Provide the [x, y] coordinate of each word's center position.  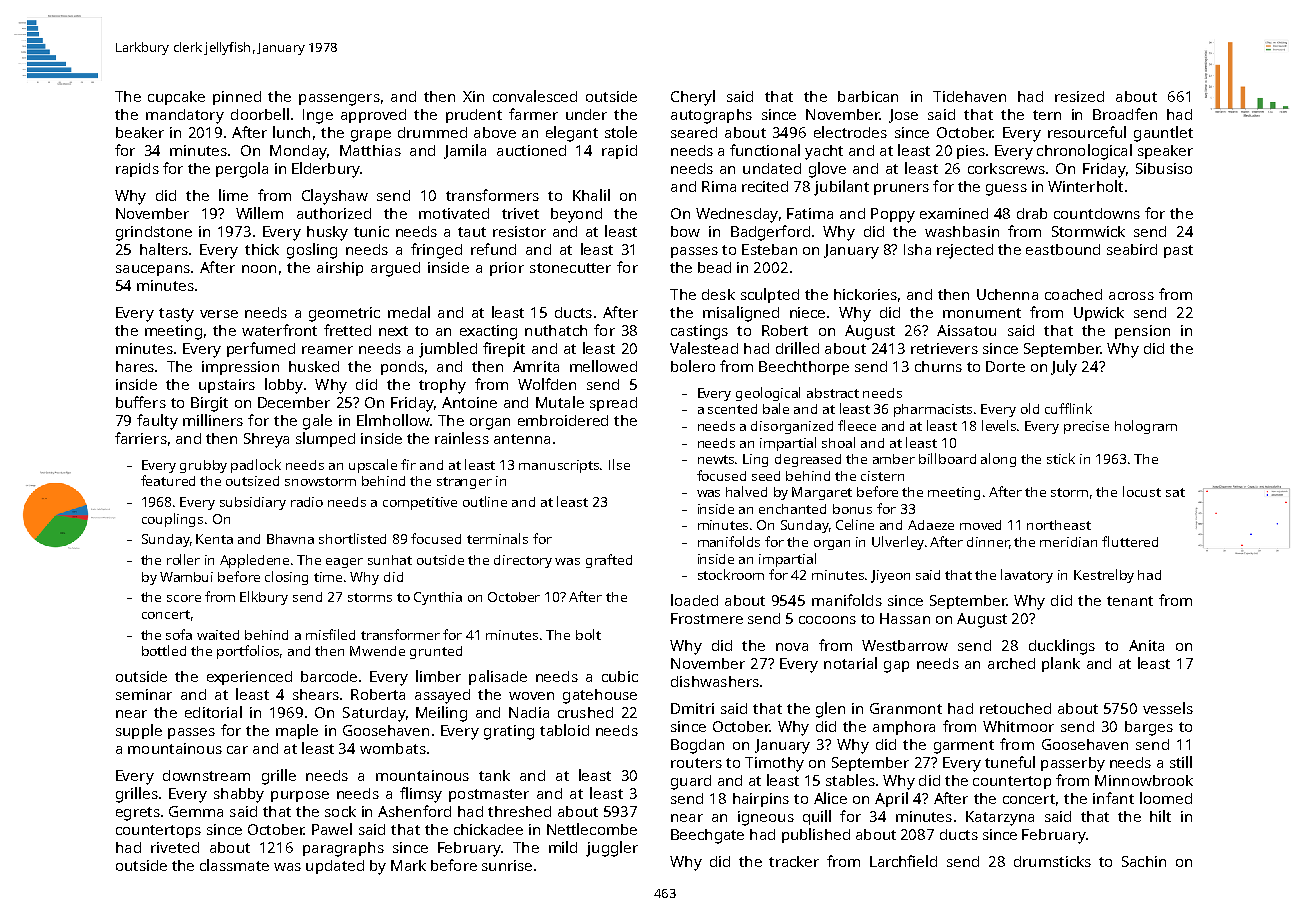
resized [1079, 96]
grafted [609, 561]
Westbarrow [905, 645]
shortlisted [352, 538]
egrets [138, 814]
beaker [140, 132]
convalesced [535, 96]
